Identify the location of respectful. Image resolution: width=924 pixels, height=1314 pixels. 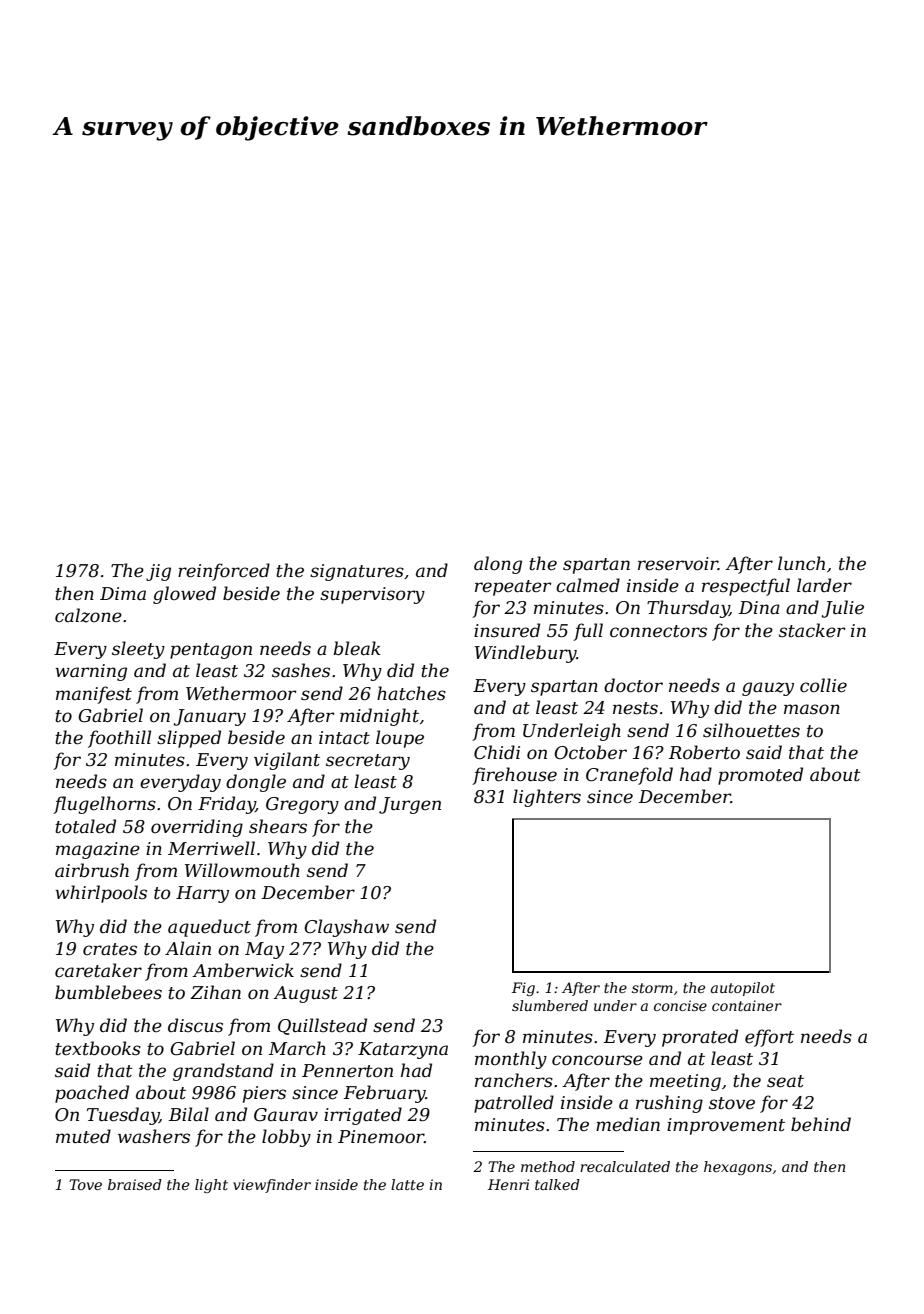
(746, 587).
